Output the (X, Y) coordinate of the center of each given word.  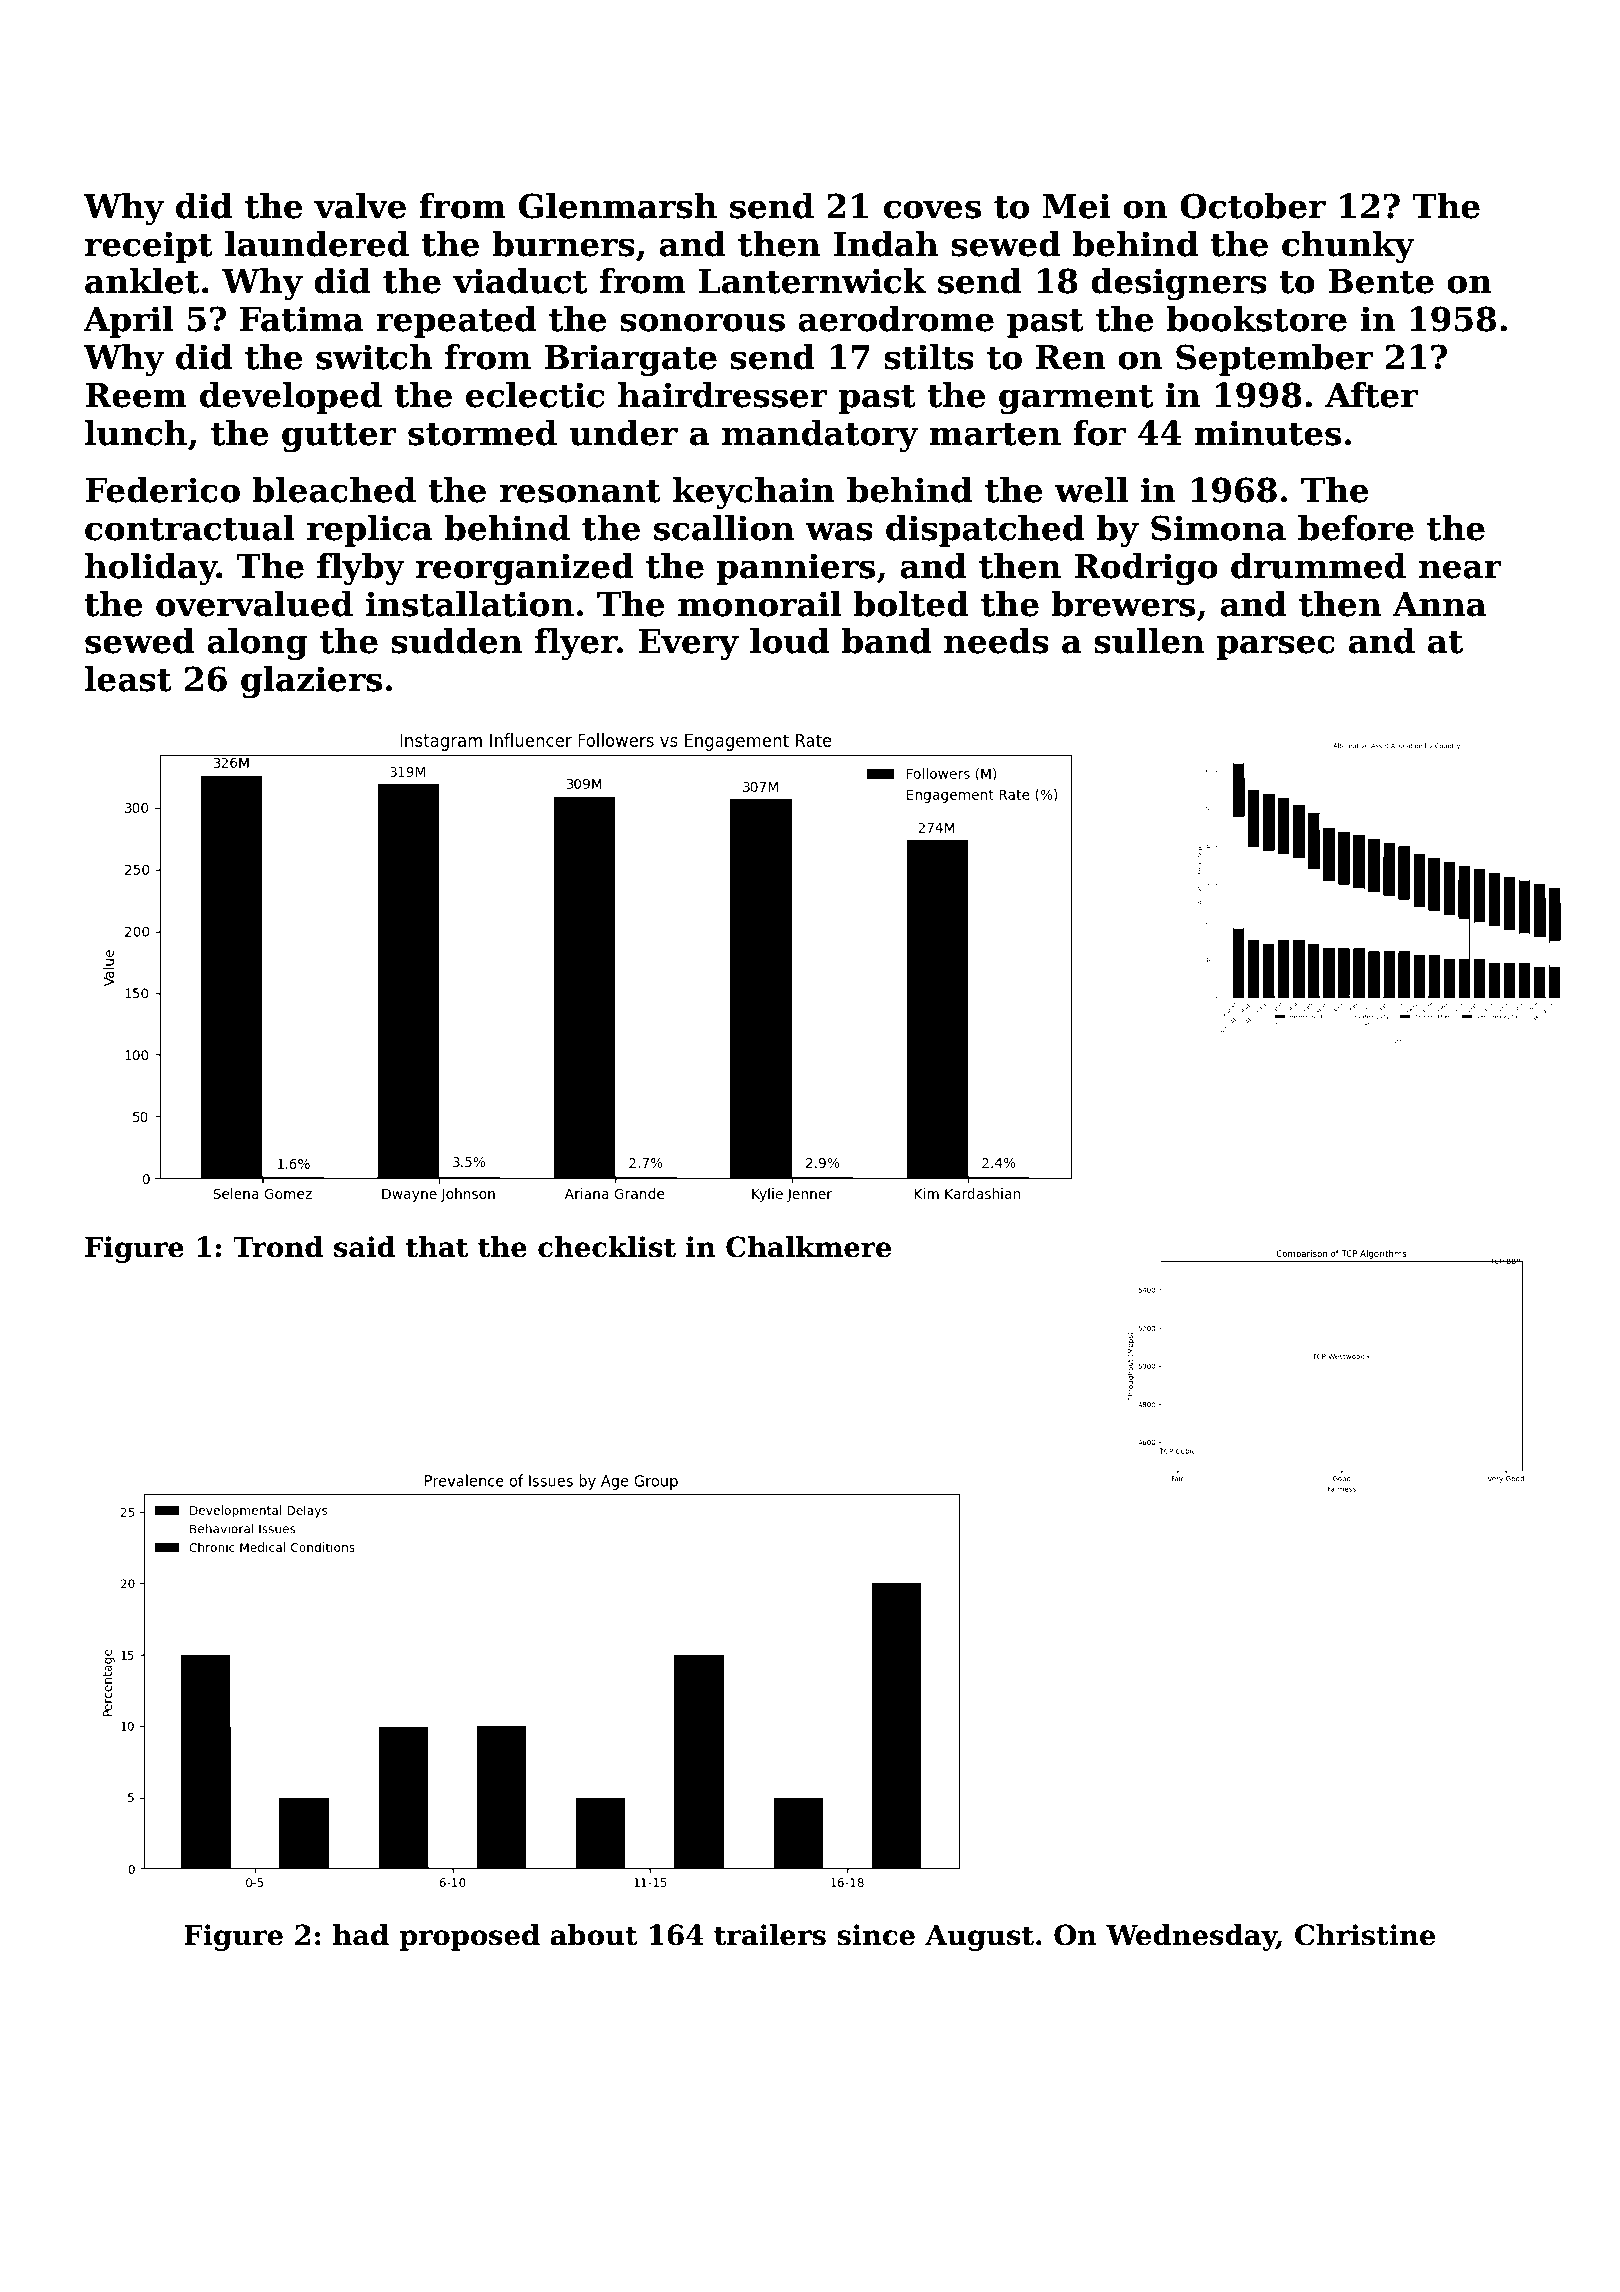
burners (563, 244)
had (361, 1935)
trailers (770, 1935)
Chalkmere (808, 1247)
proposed (469, 1937)
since (876, 1935)
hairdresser (723, 395)
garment (1076, 399)
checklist (607, 1247)
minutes (1267, 433)
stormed (482, 433)
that (437, 1247)
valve (360, 206)
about (594, 1935)
